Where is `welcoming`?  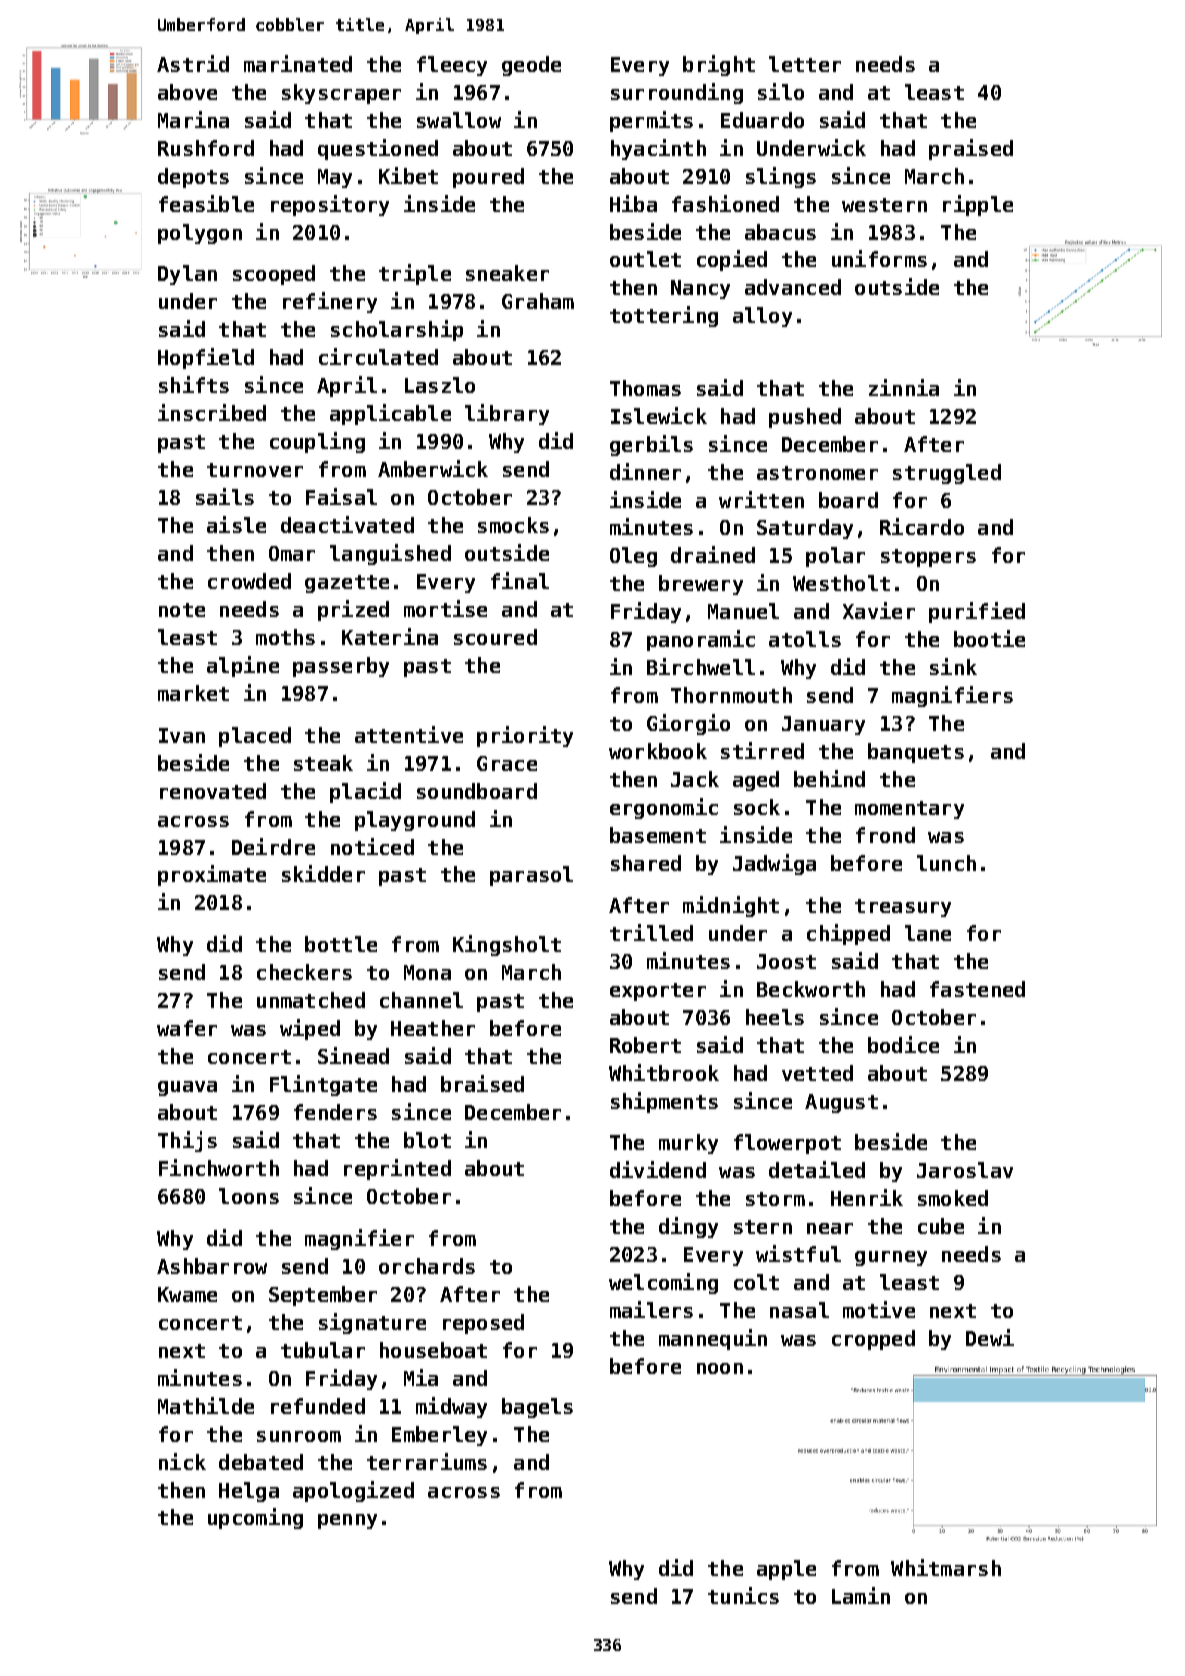 welcoming is located at coordinates (663, 1283).
